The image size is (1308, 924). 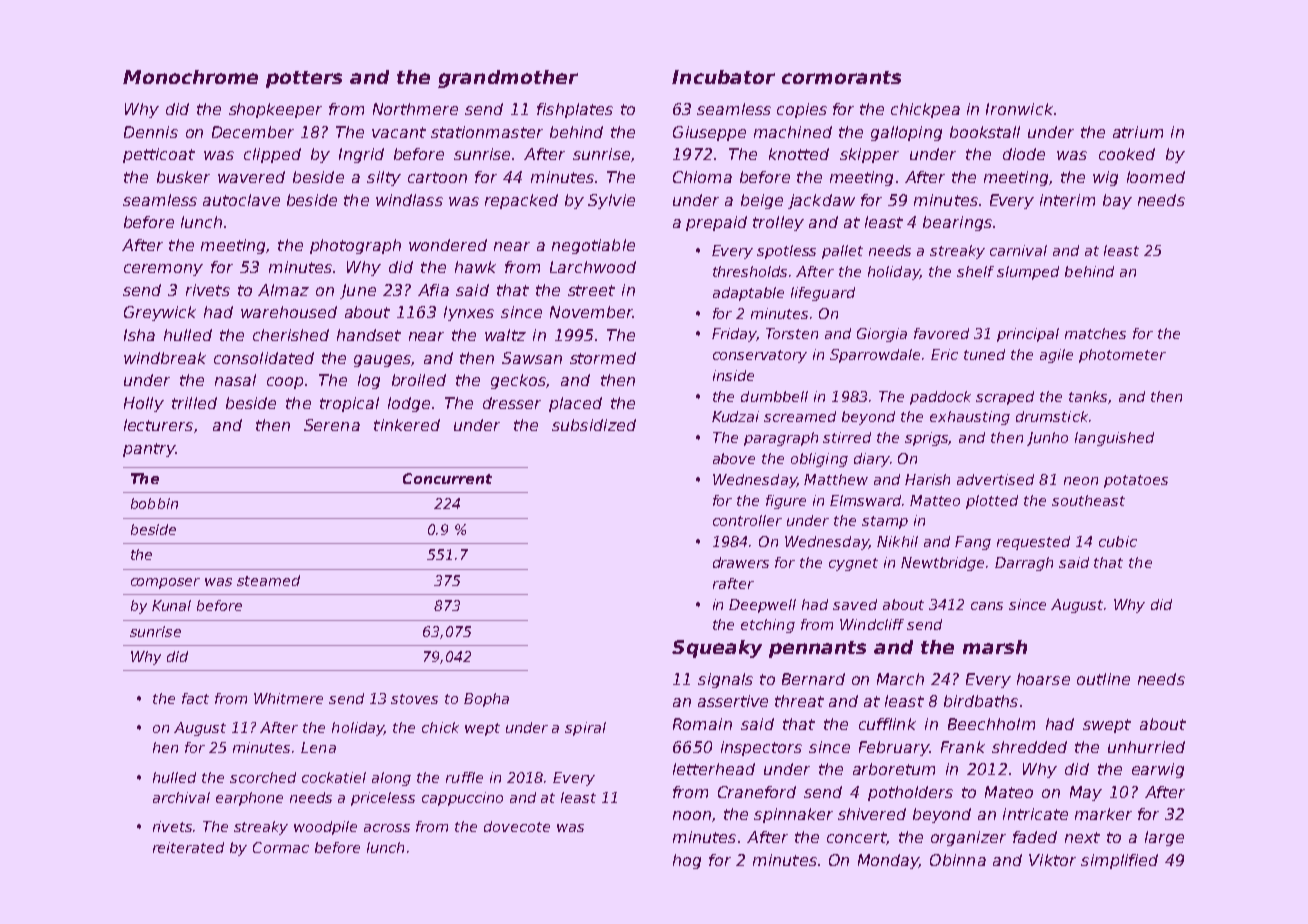 What do you see at coordinates (894, 769) in the screenshot?
I see `arboretum` at bounding box center [894, 769].
